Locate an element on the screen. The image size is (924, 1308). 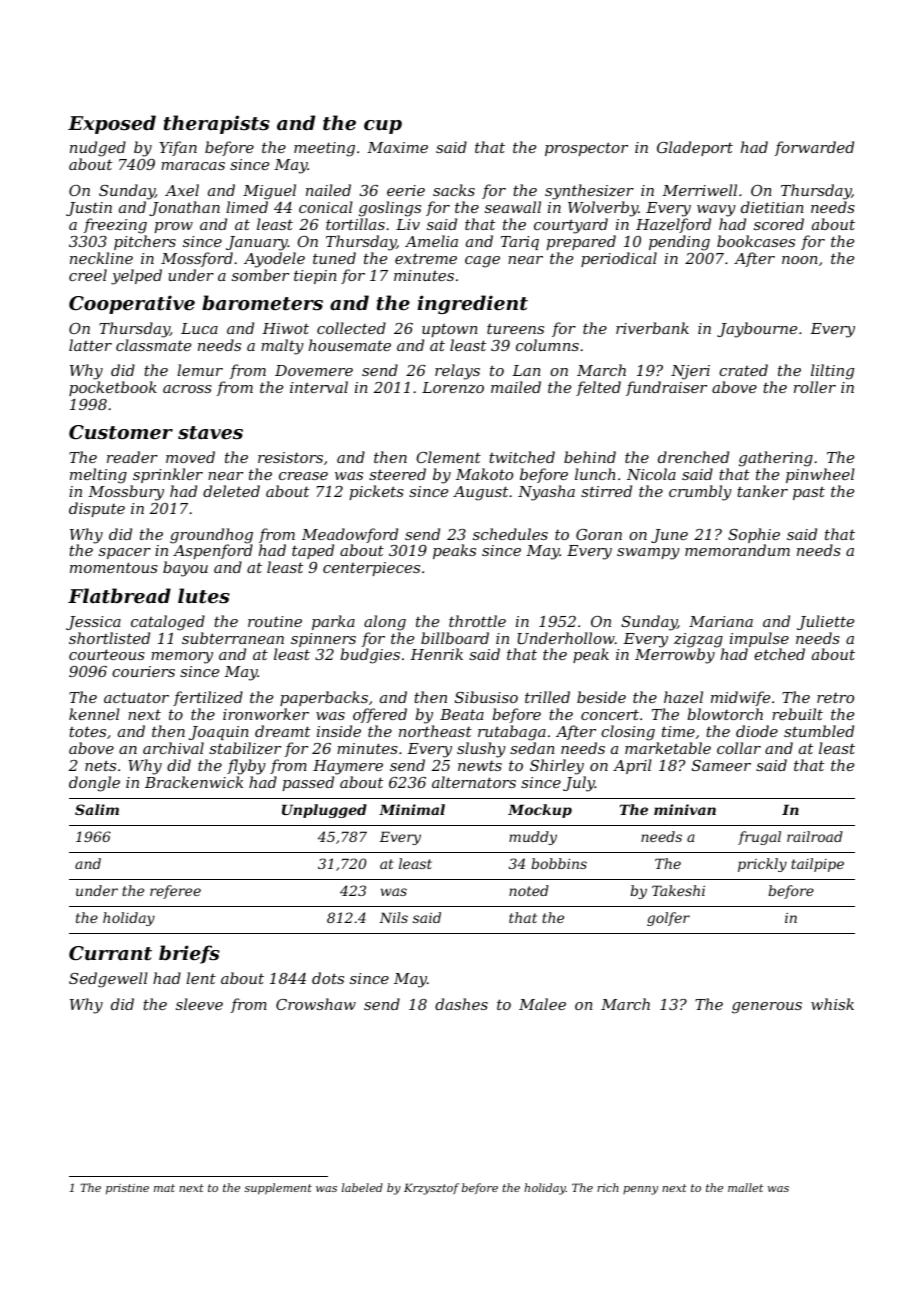
kennel is located at coordinates (94, 714).
